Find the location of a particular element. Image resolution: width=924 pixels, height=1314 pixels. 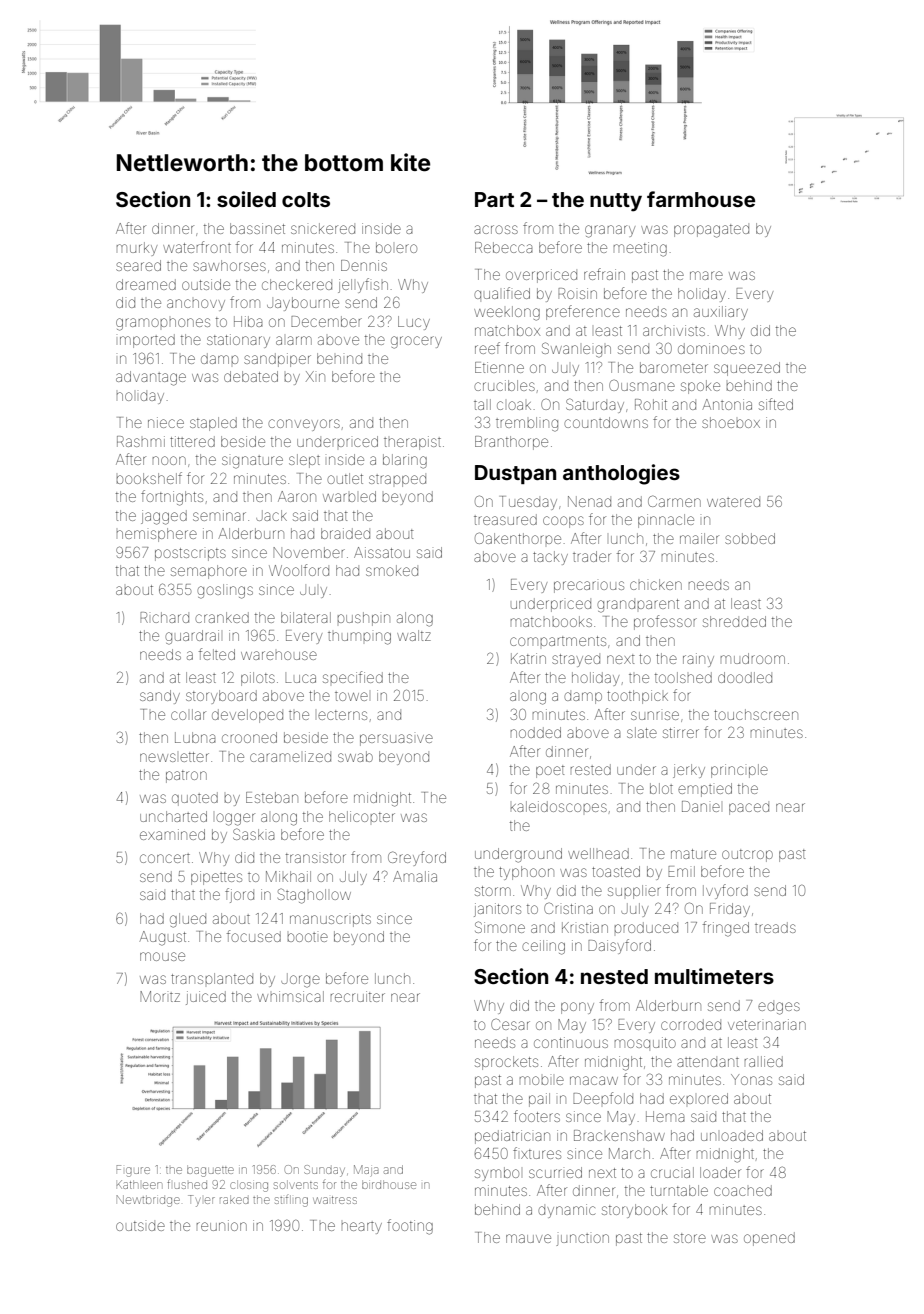

colts is located at coordinates (306, 199).
